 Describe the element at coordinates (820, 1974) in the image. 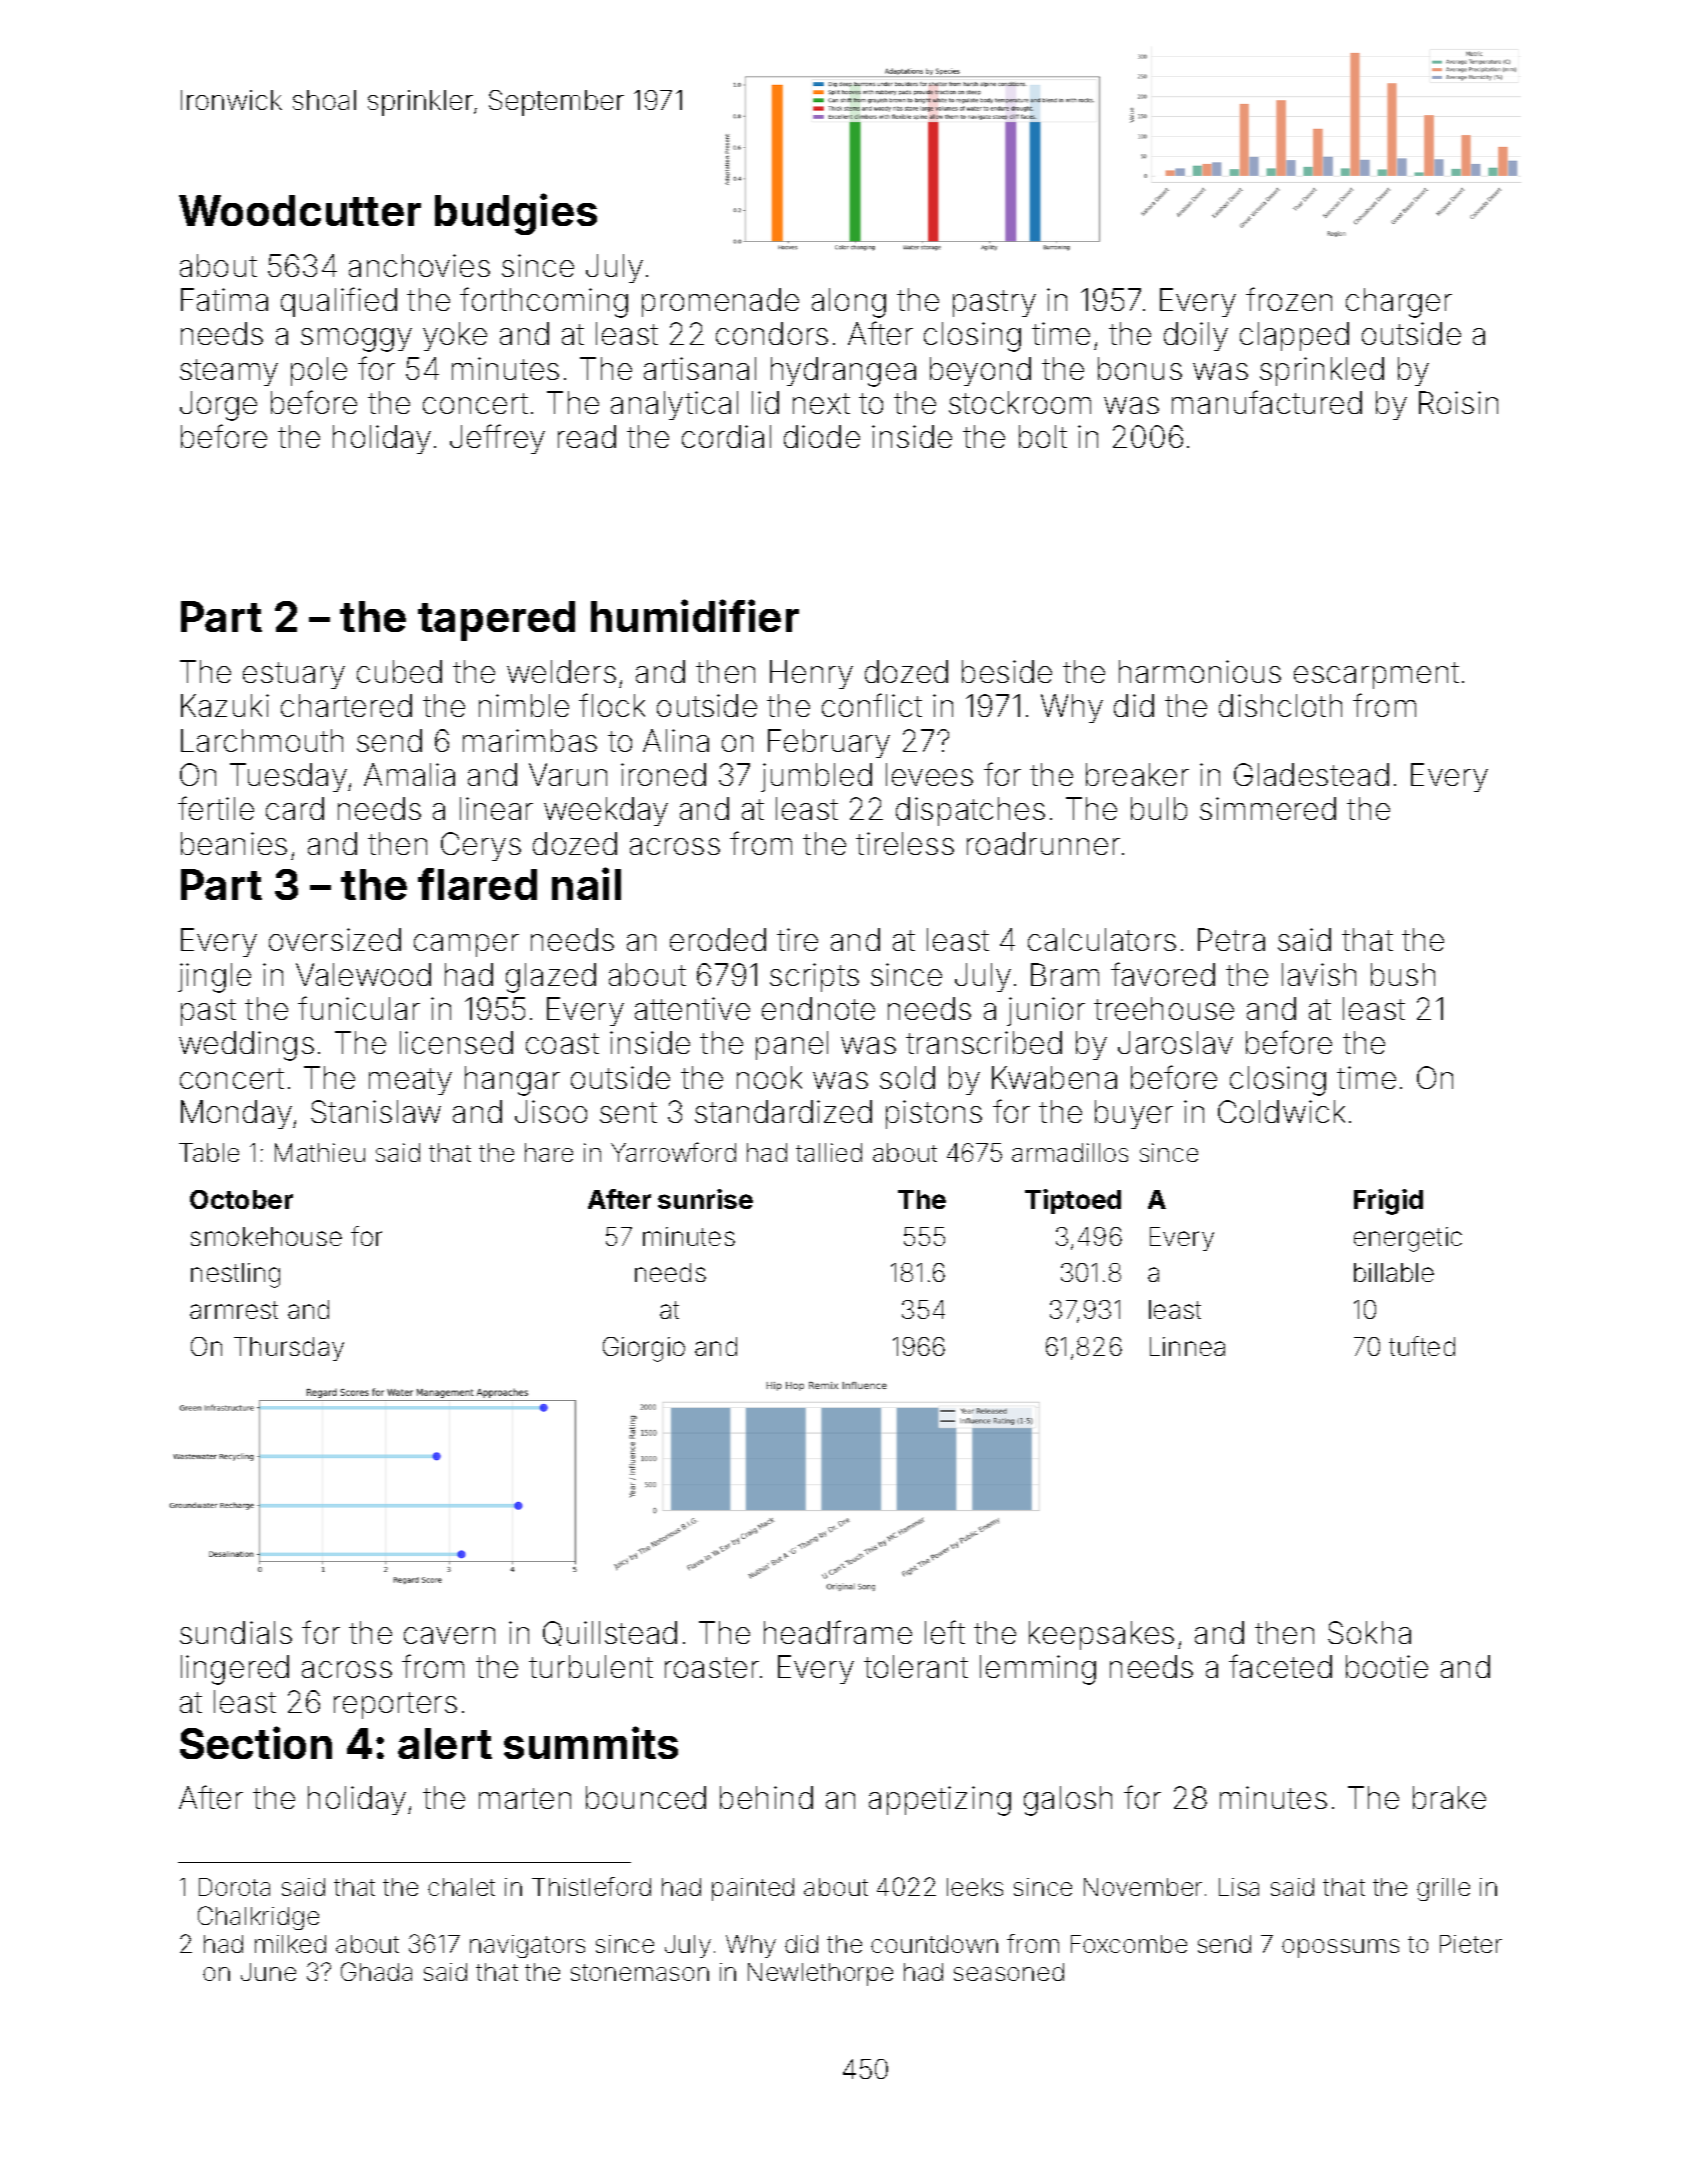

I see `Newlethorpe` at that location.
